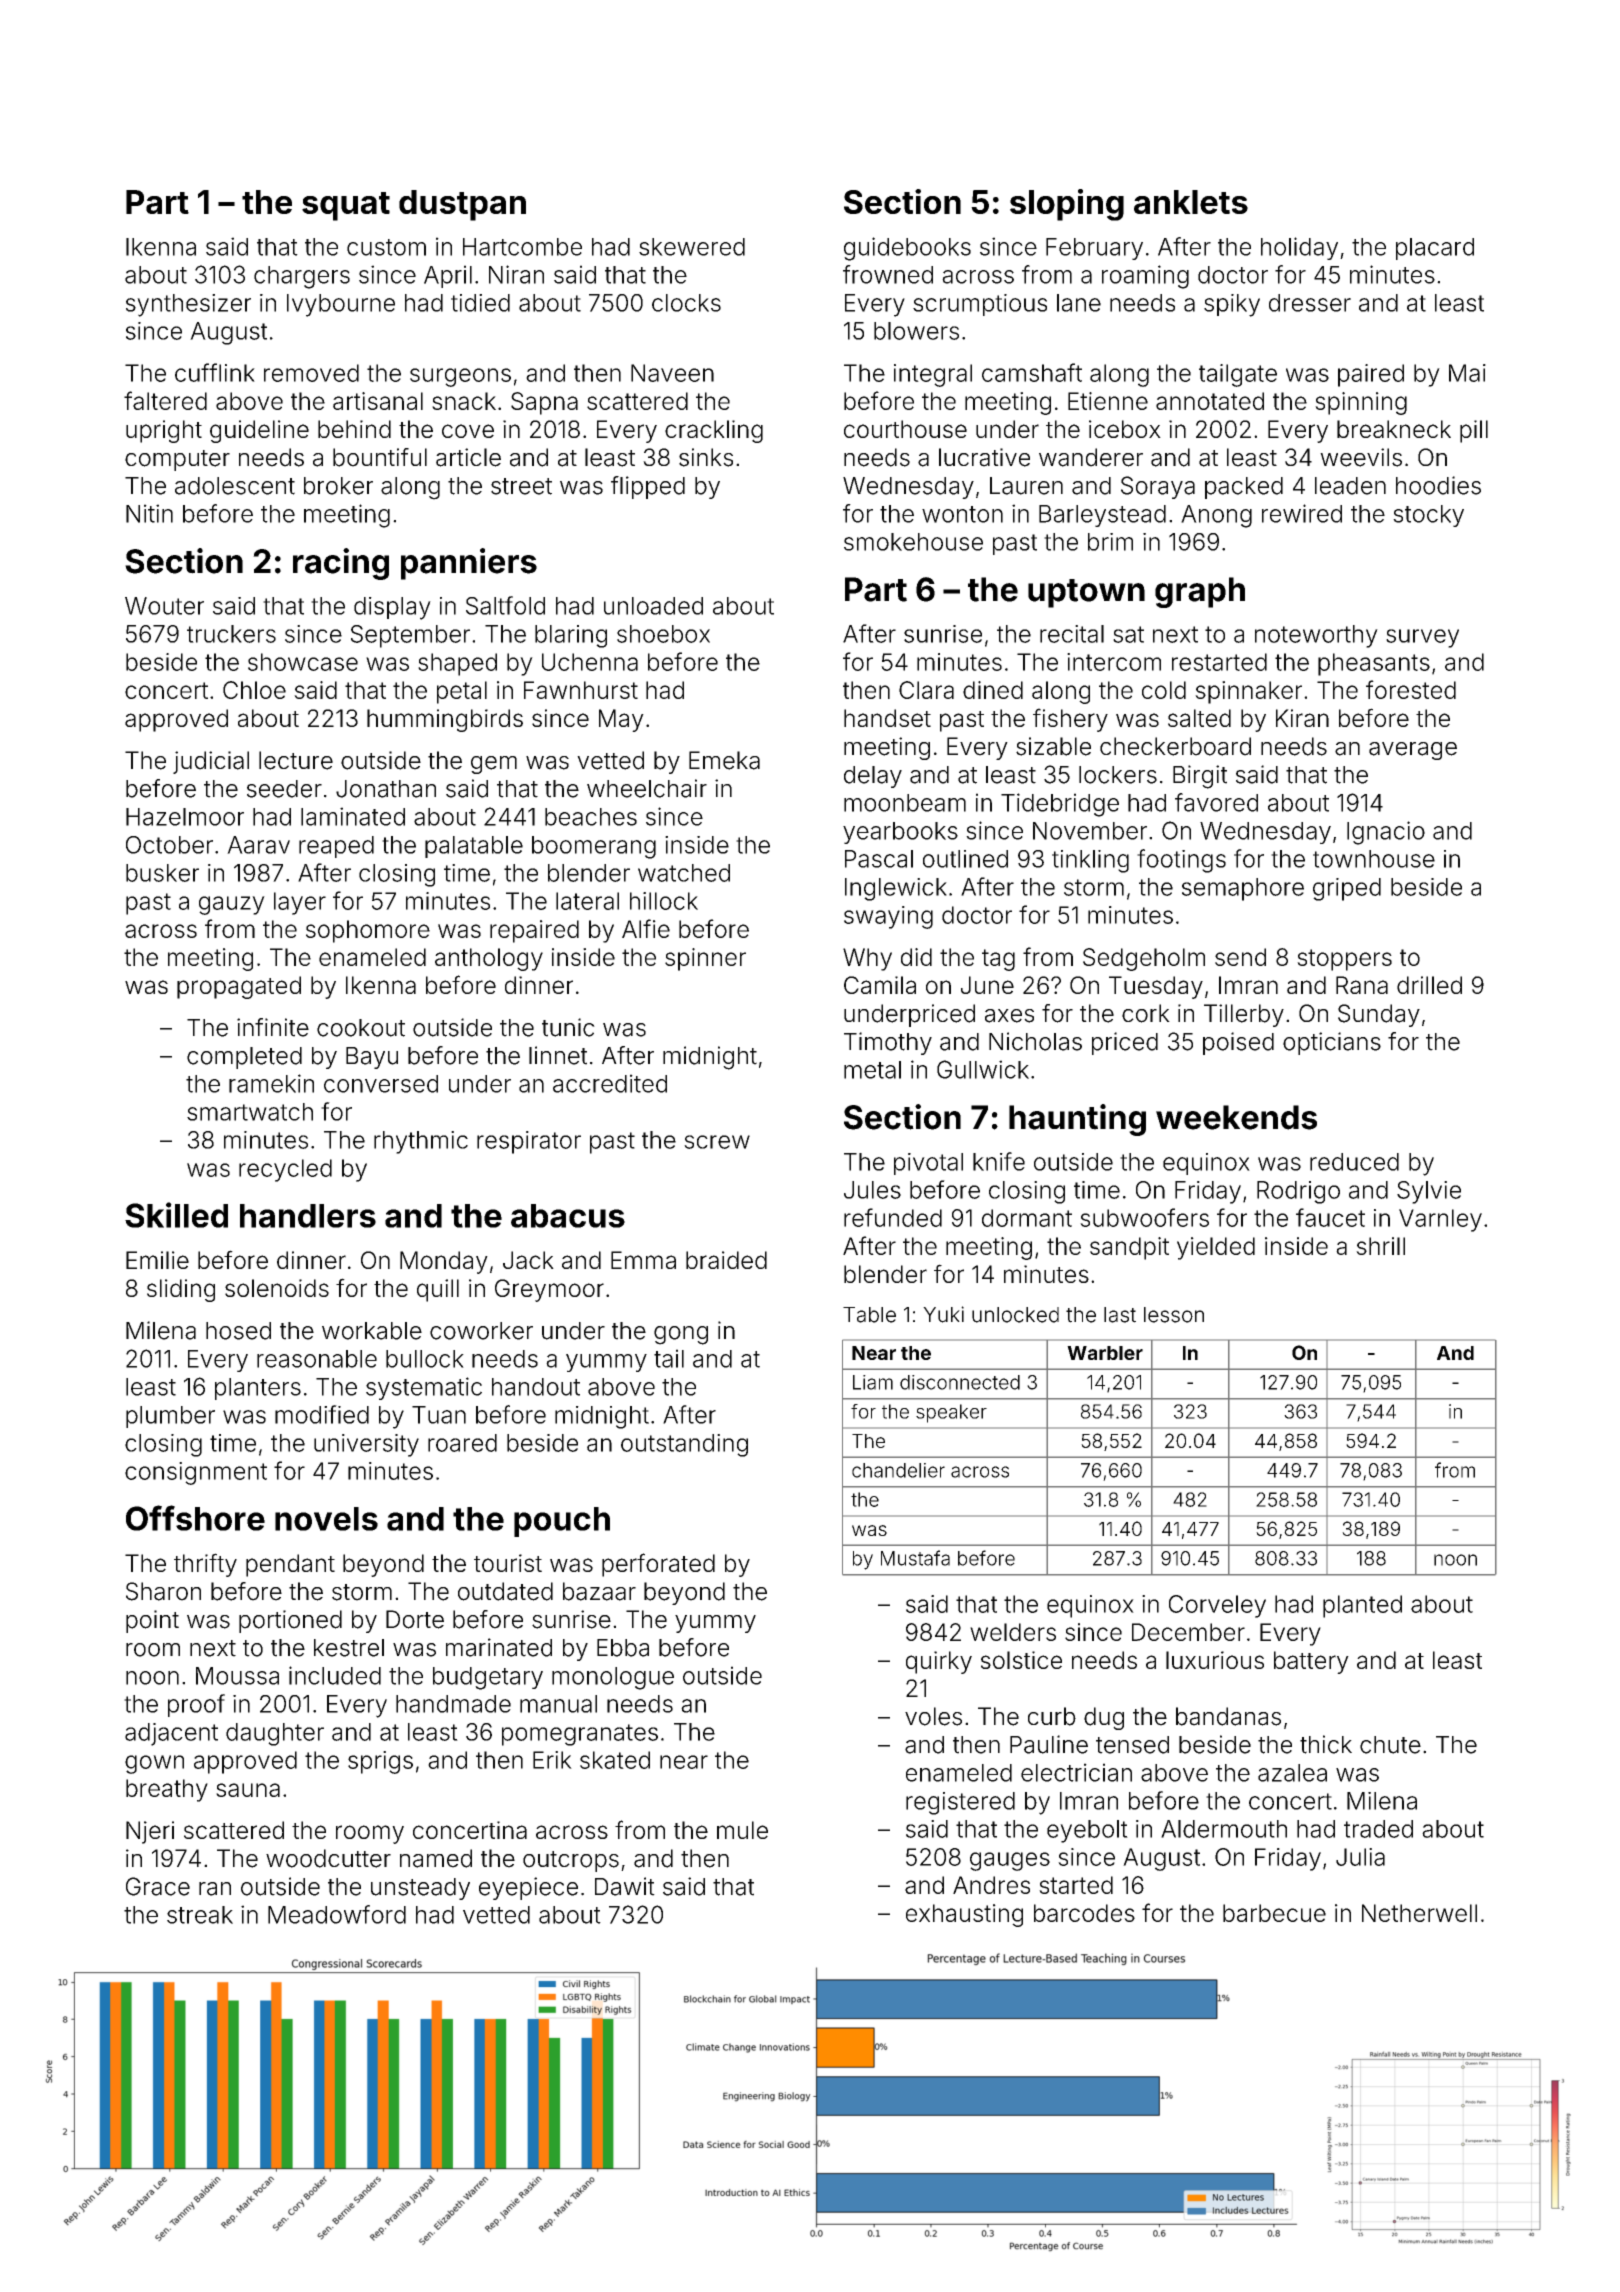 The width and height of the document is (1620, 2292). I want to click on Camila, so click(880, 985).
